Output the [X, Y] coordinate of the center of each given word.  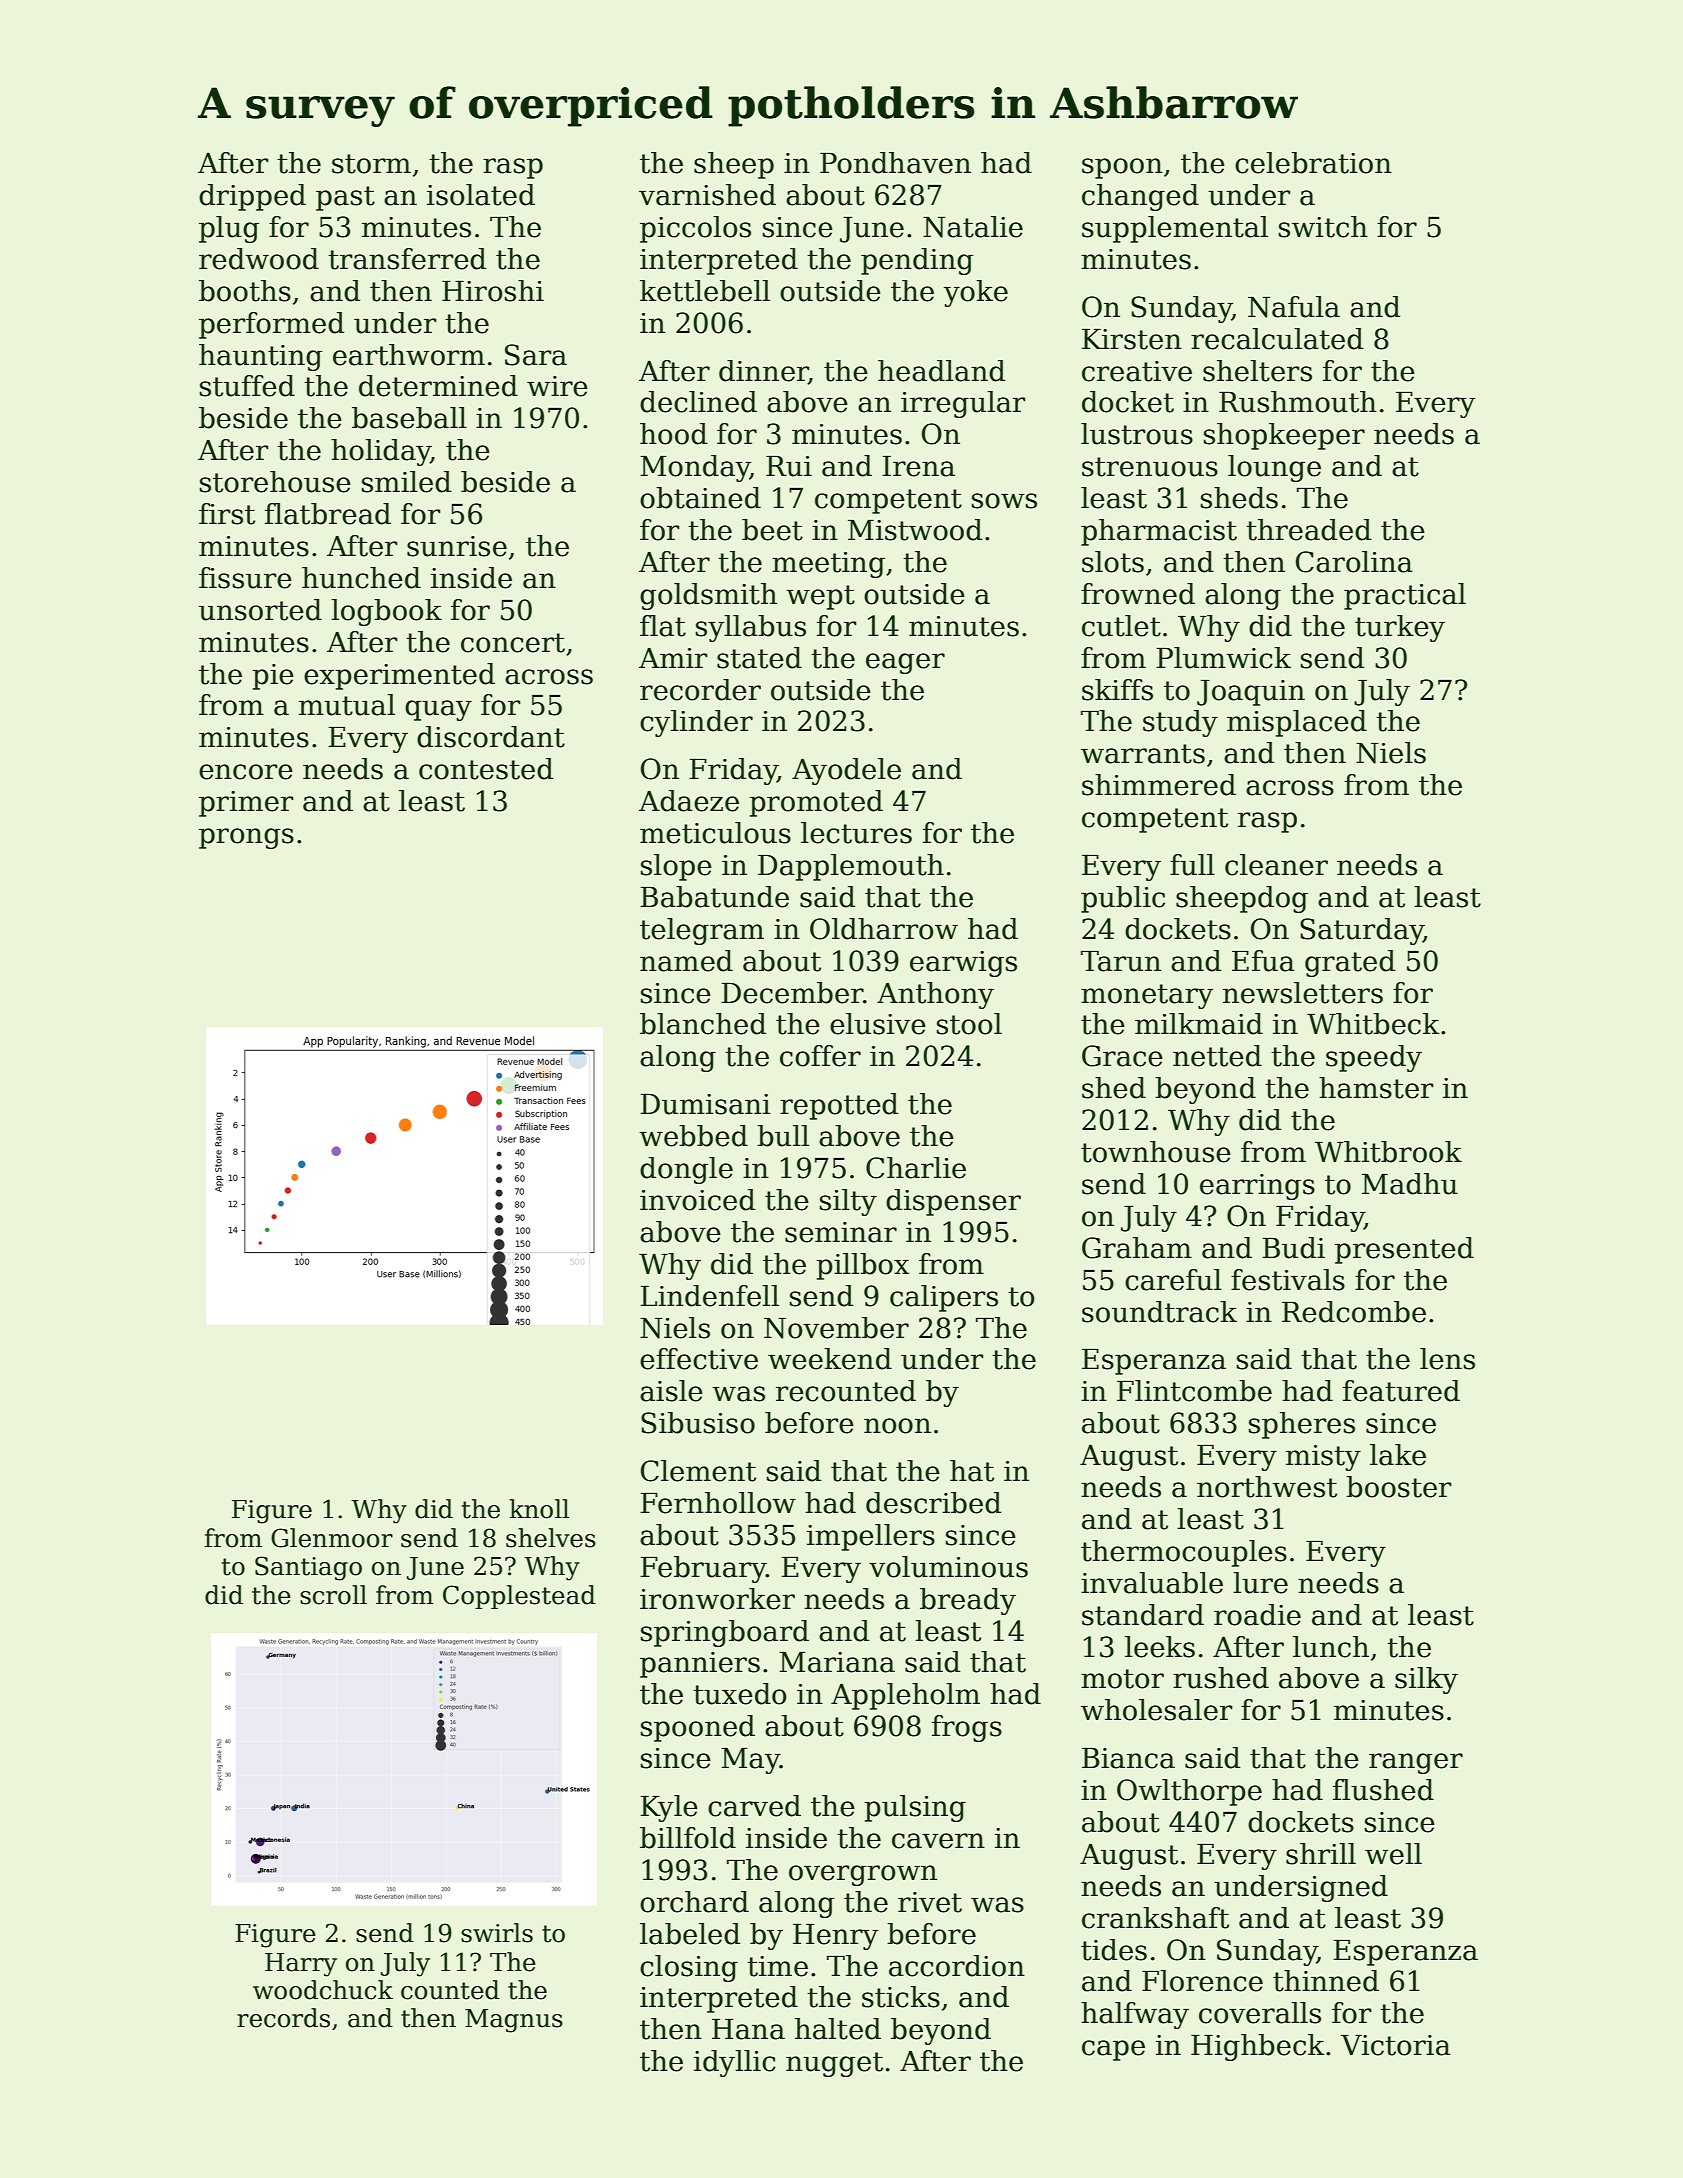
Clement [698, 1471]
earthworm [409, 355]
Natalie [973, 227]
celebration [1313, 163]
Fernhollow [718, 1503]
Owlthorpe [1189, 1792]
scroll [333, 1595]
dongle [686, 1170]
